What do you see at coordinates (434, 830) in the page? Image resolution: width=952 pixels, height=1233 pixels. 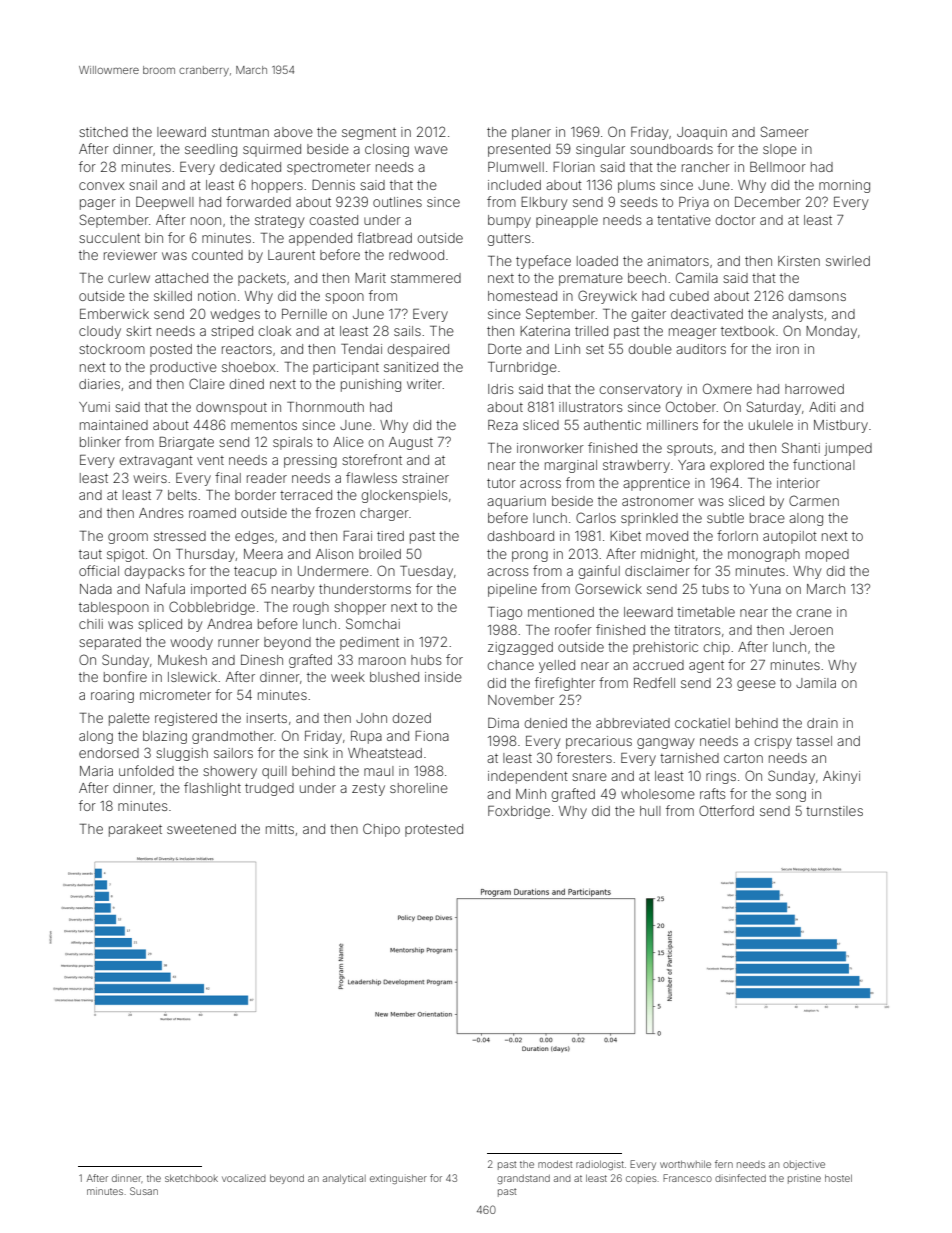 I see `protested` at bounding box center [434, 830].
